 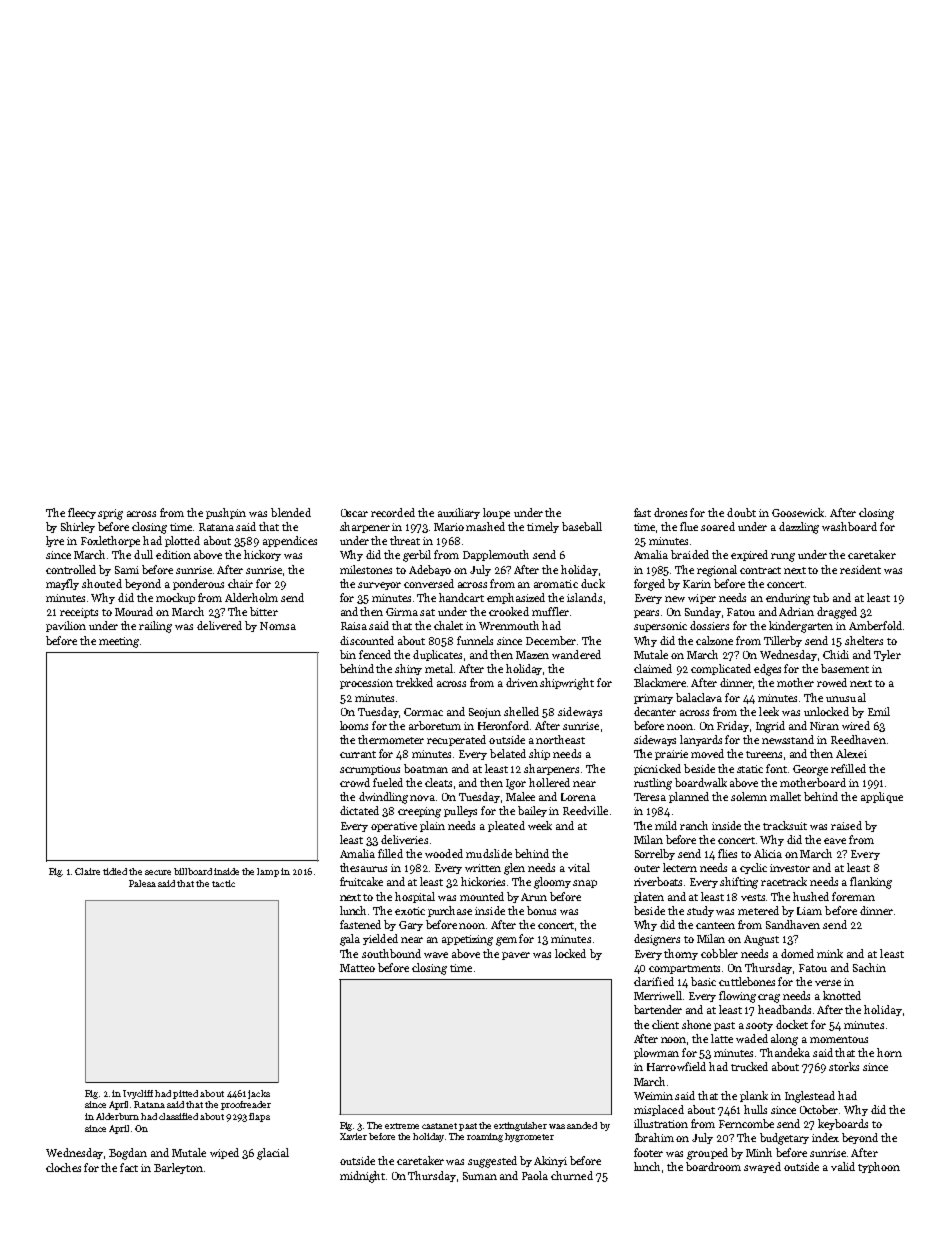 I want to click on gala, so click(x=350, y=940).
